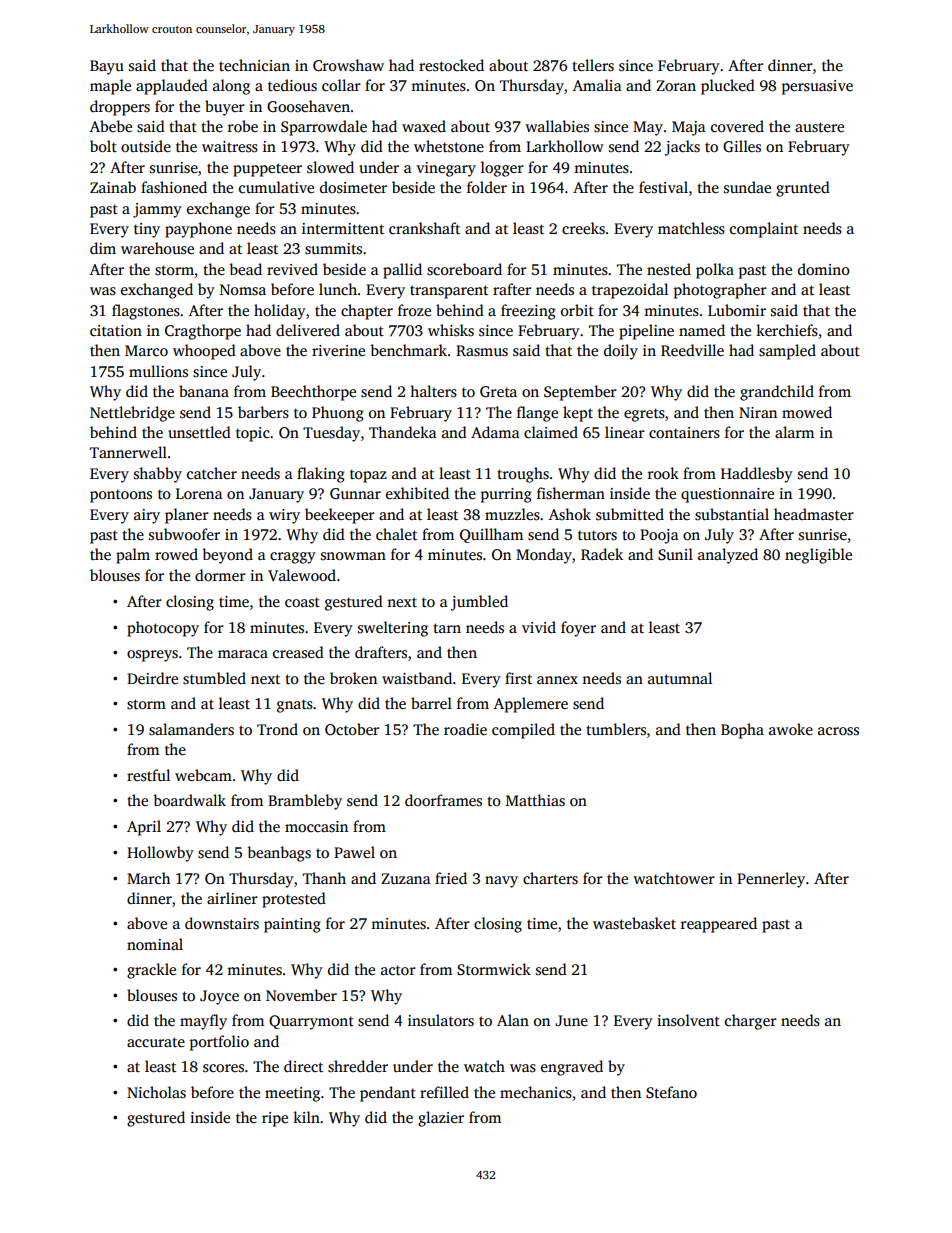 The image size is (952, 1233). What do you see at coordinates (818, 556) in the screenshot?
I see `negligible` at bounding box center [818, 556].
